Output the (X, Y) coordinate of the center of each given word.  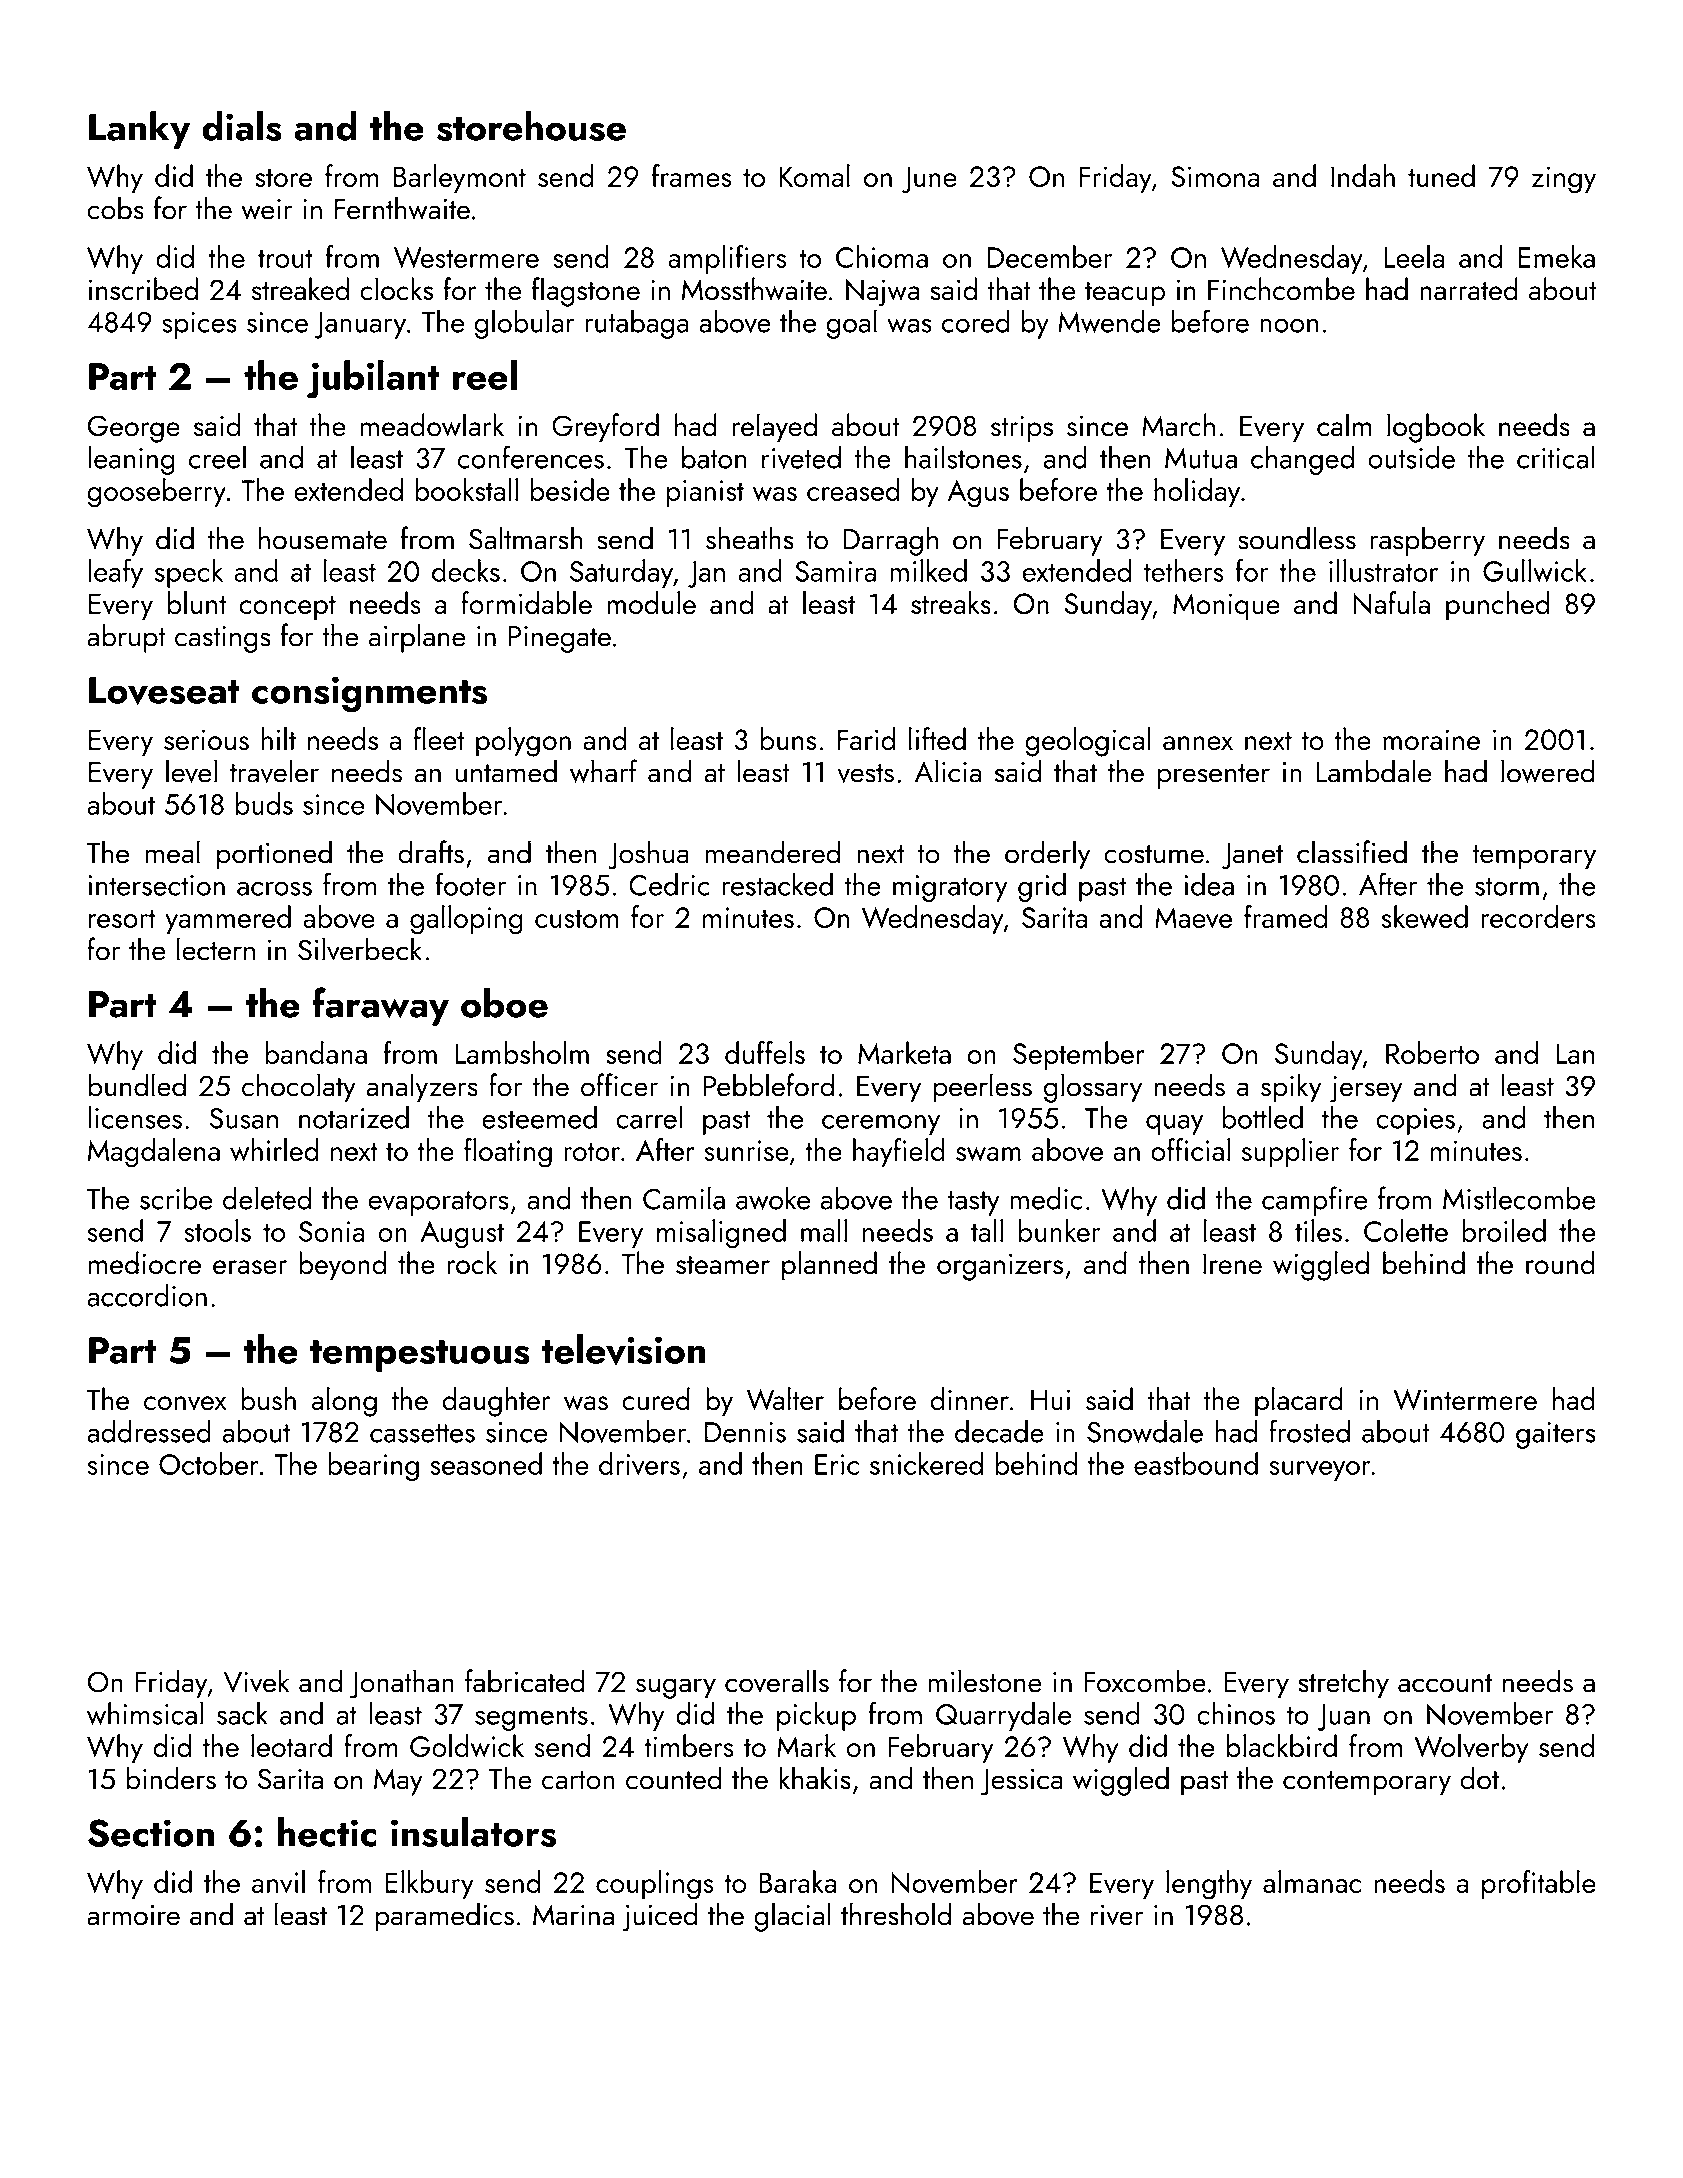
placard (1299, 1402)
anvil (278, 1882)
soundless (1297, 538)
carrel (649, 1117)
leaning (131, 460)
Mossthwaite (754, 289)
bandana (316, 1052)
